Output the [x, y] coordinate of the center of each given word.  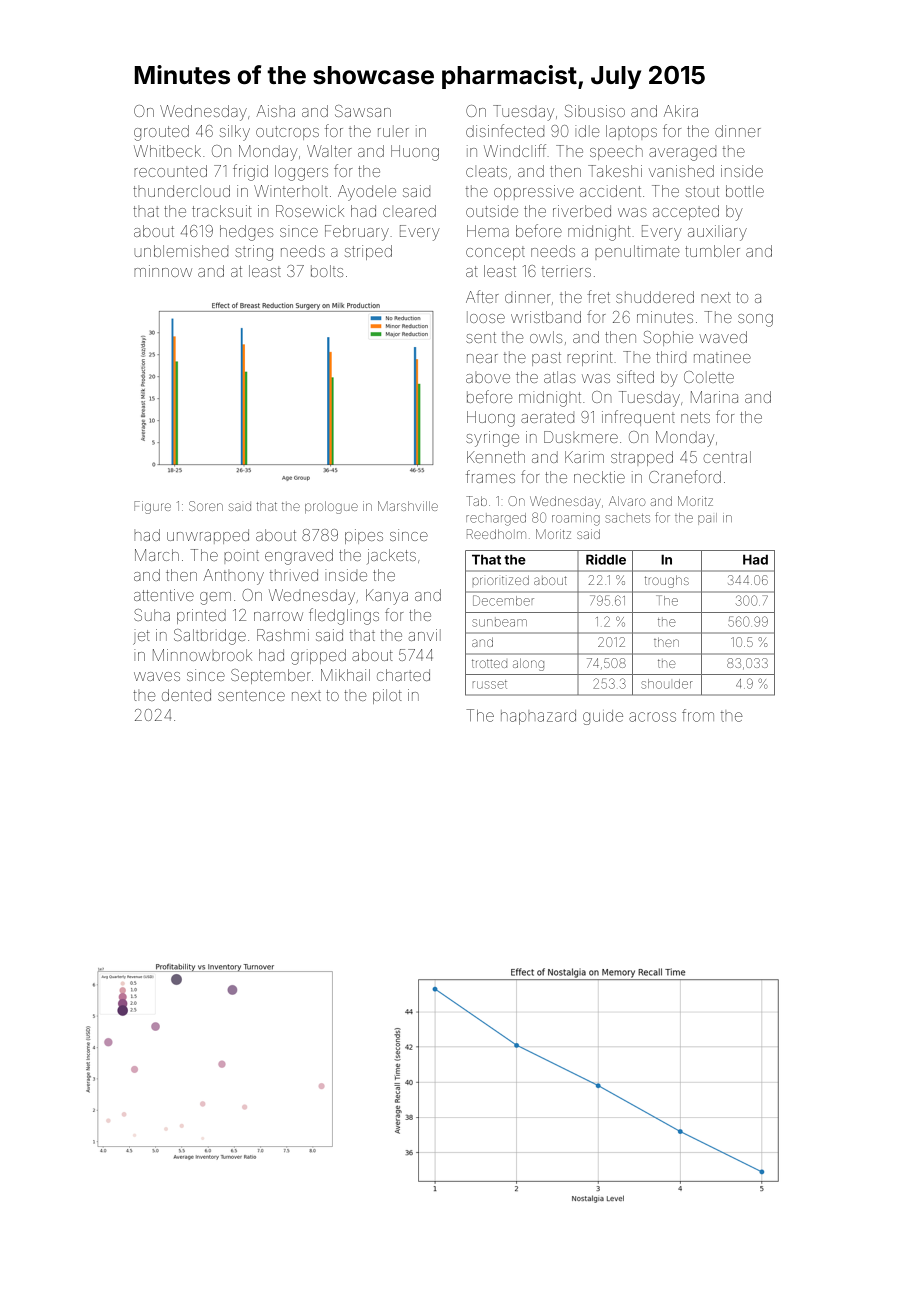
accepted [686, 212]
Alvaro [627, 501]
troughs [667, 581]
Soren [206, 506]
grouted [161, 133]
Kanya [387, 597]
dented [186, 695]
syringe [492, 439]
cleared [409, 211]
